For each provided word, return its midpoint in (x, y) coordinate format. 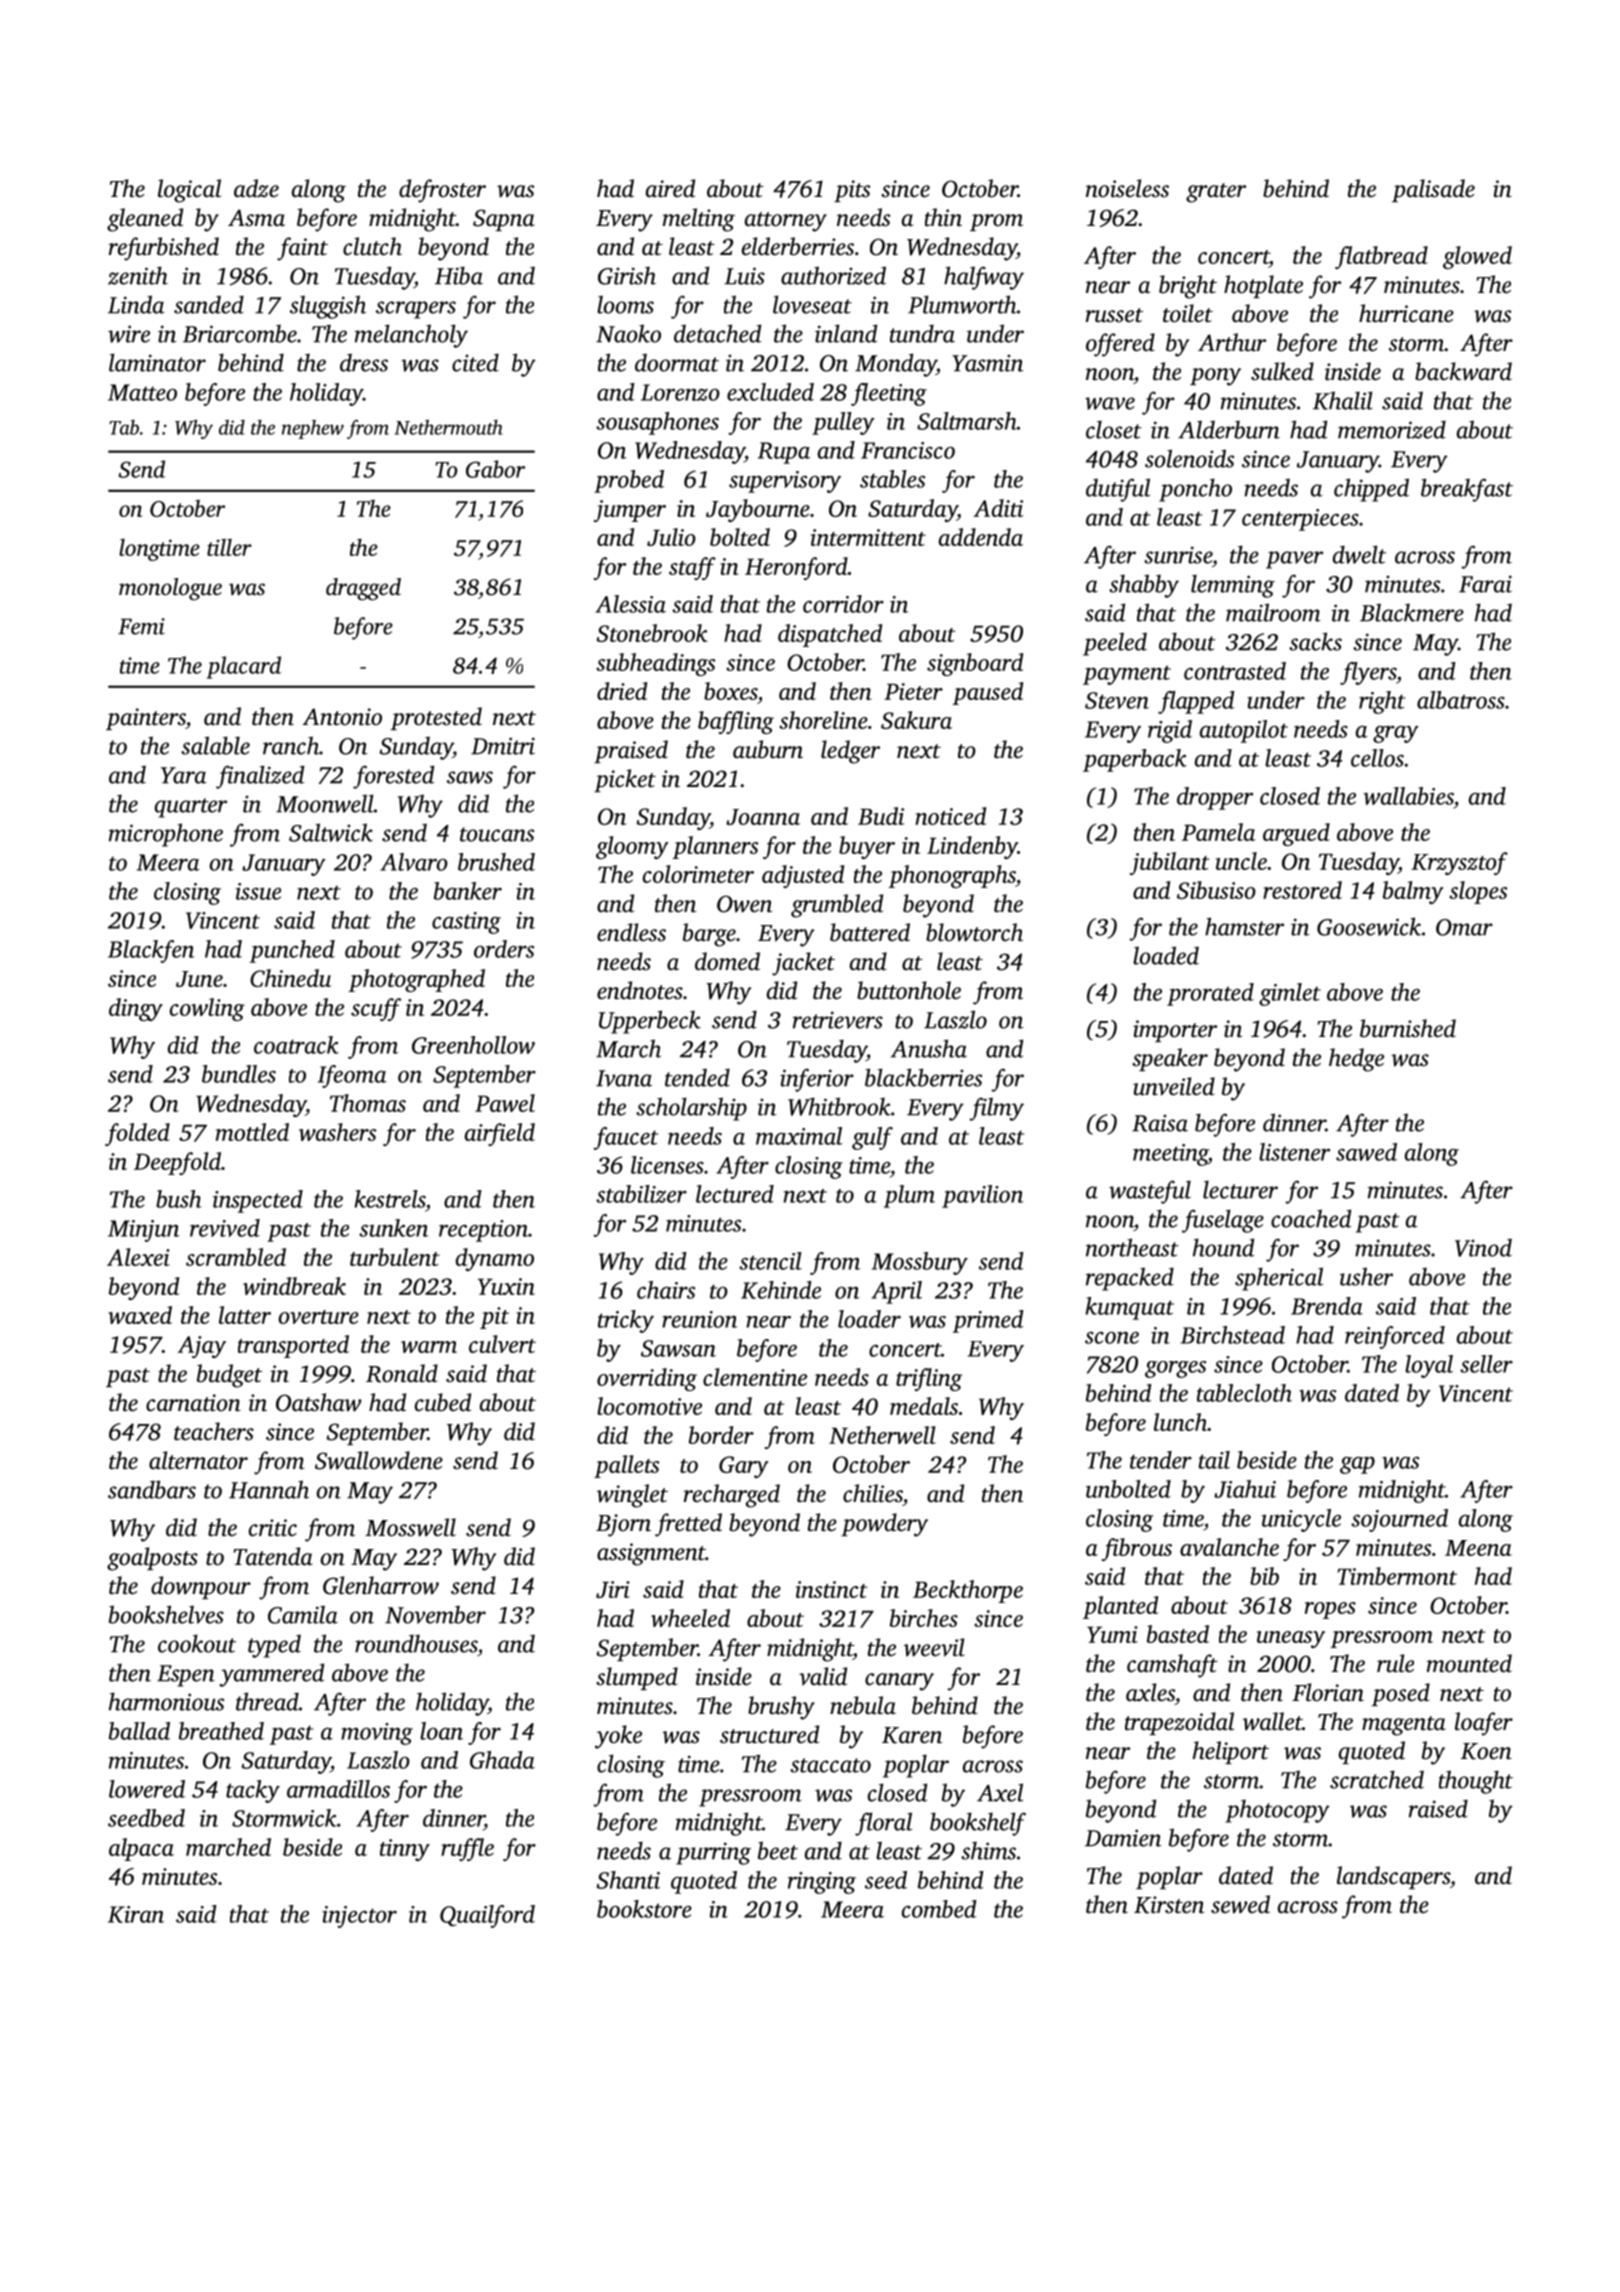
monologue (170, 589)
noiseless (1127, 188)
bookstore (644, 1909)
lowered (147, 1789)
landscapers (1393, 1877)
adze (256, 188)
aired (670, 188)
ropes (1330, 1610)
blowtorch (974, 932)
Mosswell (410, 1527)
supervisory (785, 482)
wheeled (690, 1618)
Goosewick (1369, 926)
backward (1463, 371)
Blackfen (151, 951)
